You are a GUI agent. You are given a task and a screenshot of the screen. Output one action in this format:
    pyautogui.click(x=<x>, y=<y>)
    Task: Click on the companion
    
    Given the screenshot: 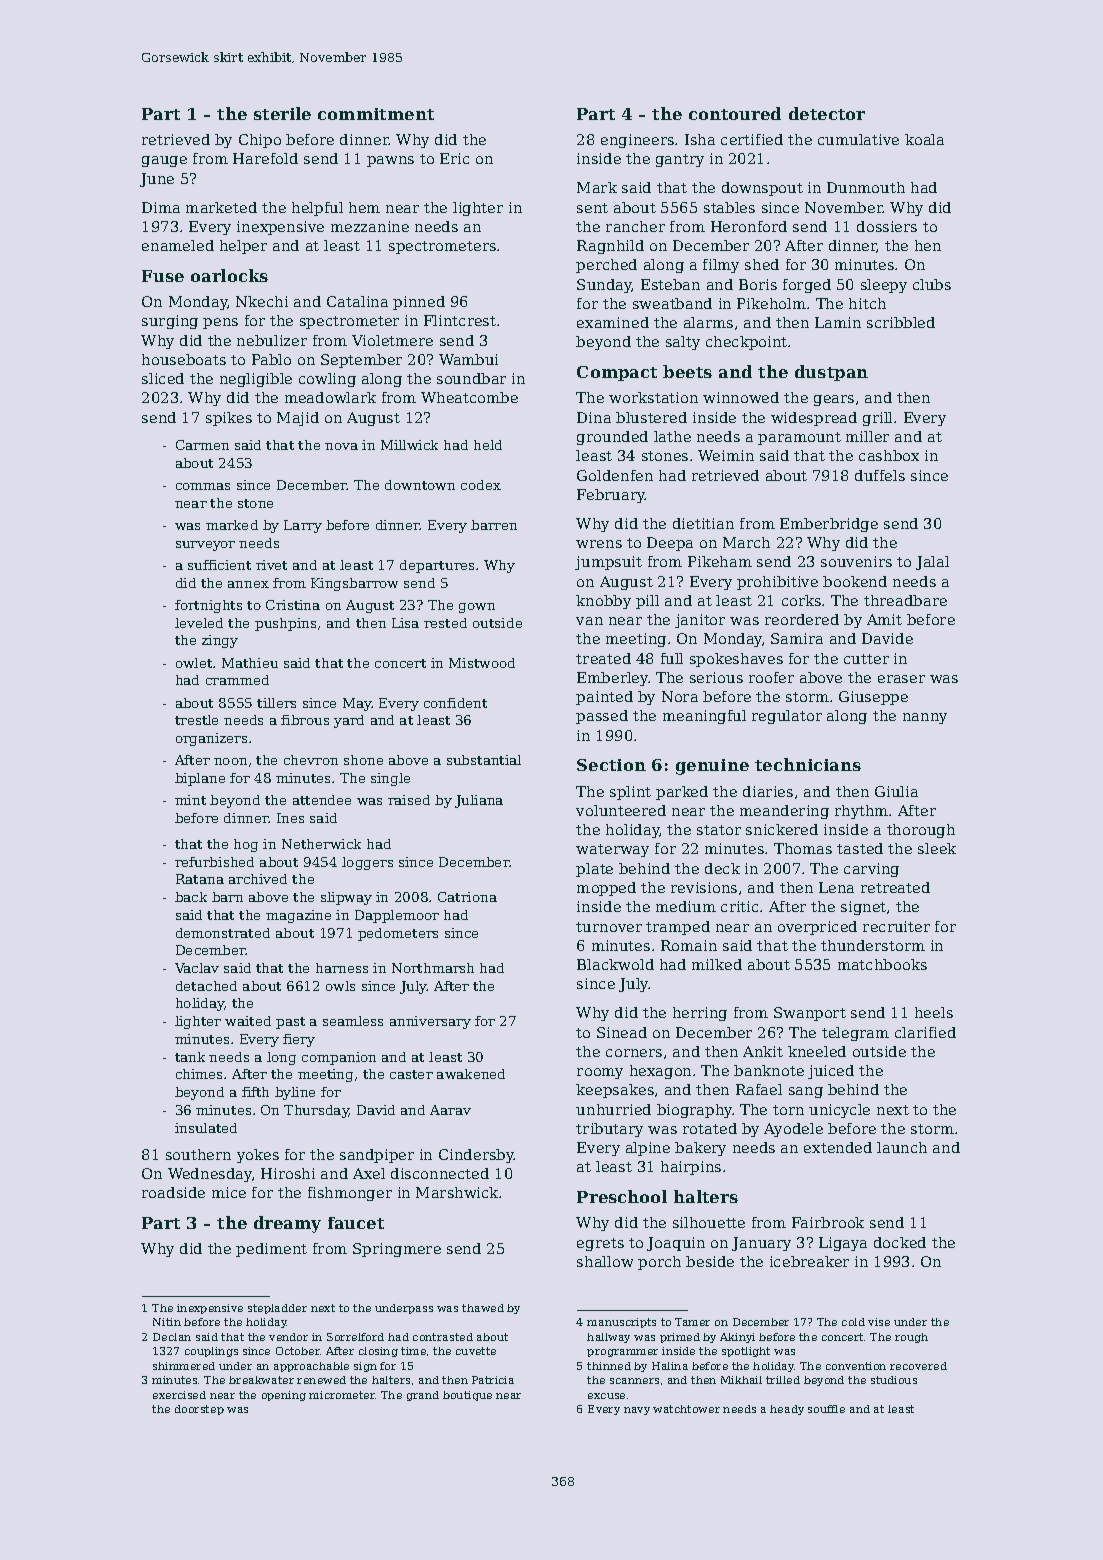 What is the action you would take?
    pyautogui.click(x=339, y=1058)
